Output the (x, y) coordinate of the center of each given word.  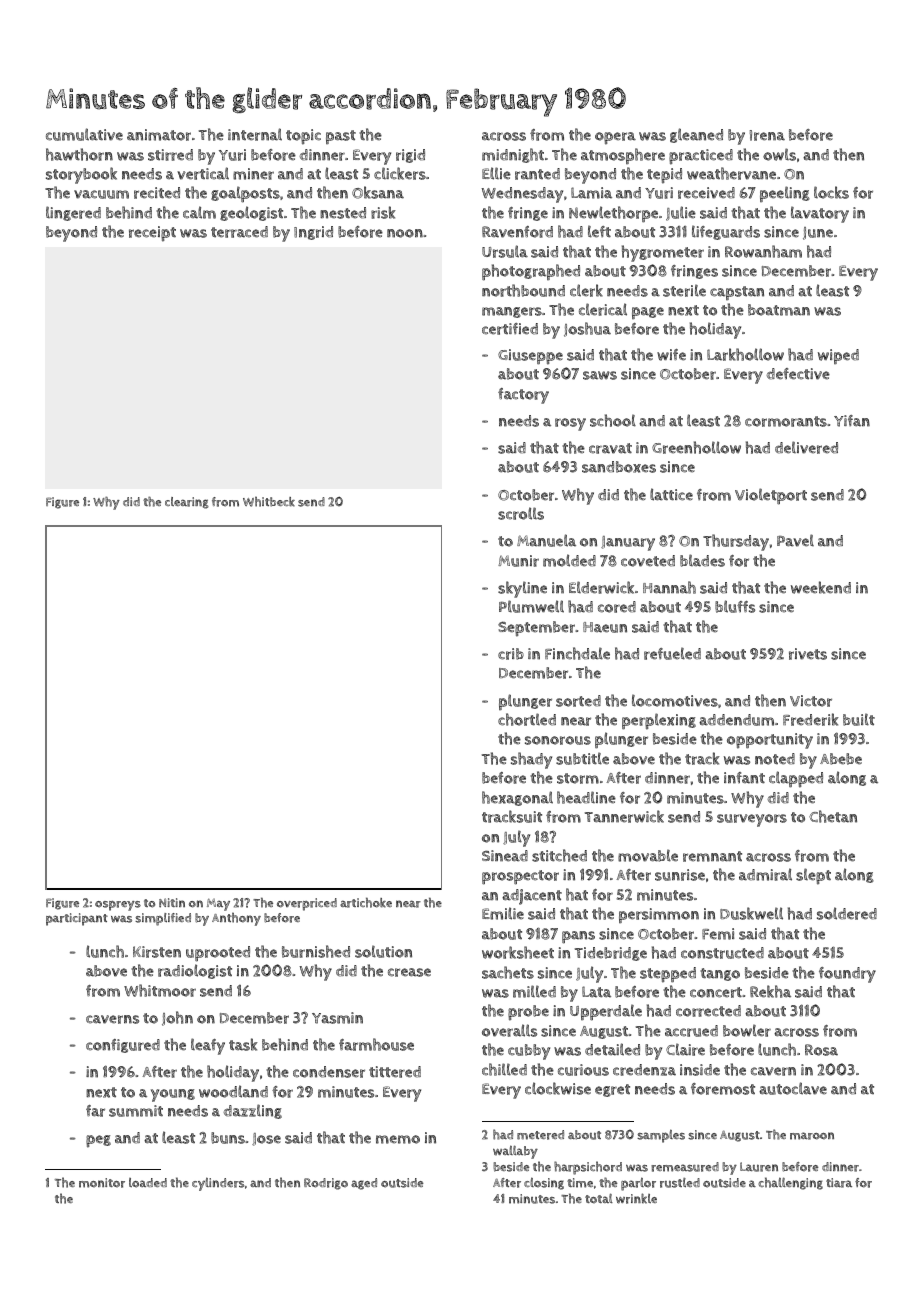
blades (702, 560)
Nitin (172, 903)
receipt (152, 234)
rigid (410, 156)
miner (253, 174)
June (818, 233)
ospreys (118, 906)
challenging (790, 1183)
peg (98, 1141)
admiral (765, 874)
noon (405, 233)
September (536, 629)
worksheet (518, 952)
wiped (838, 356)
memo (398, 1139)
